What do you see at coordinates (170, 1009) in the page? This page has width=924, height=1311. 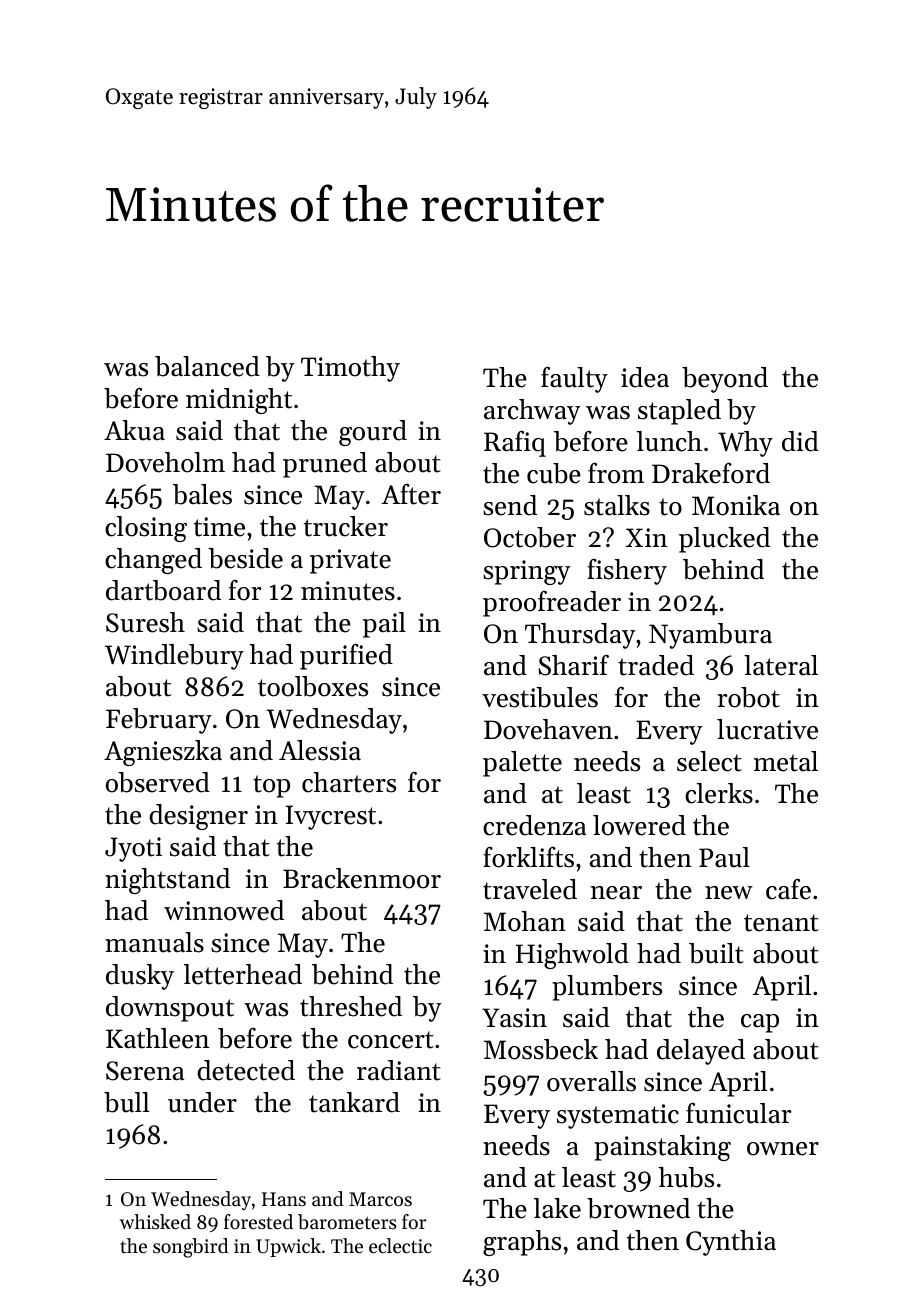 I see `downspout` at bounding box center [170, 1009].
